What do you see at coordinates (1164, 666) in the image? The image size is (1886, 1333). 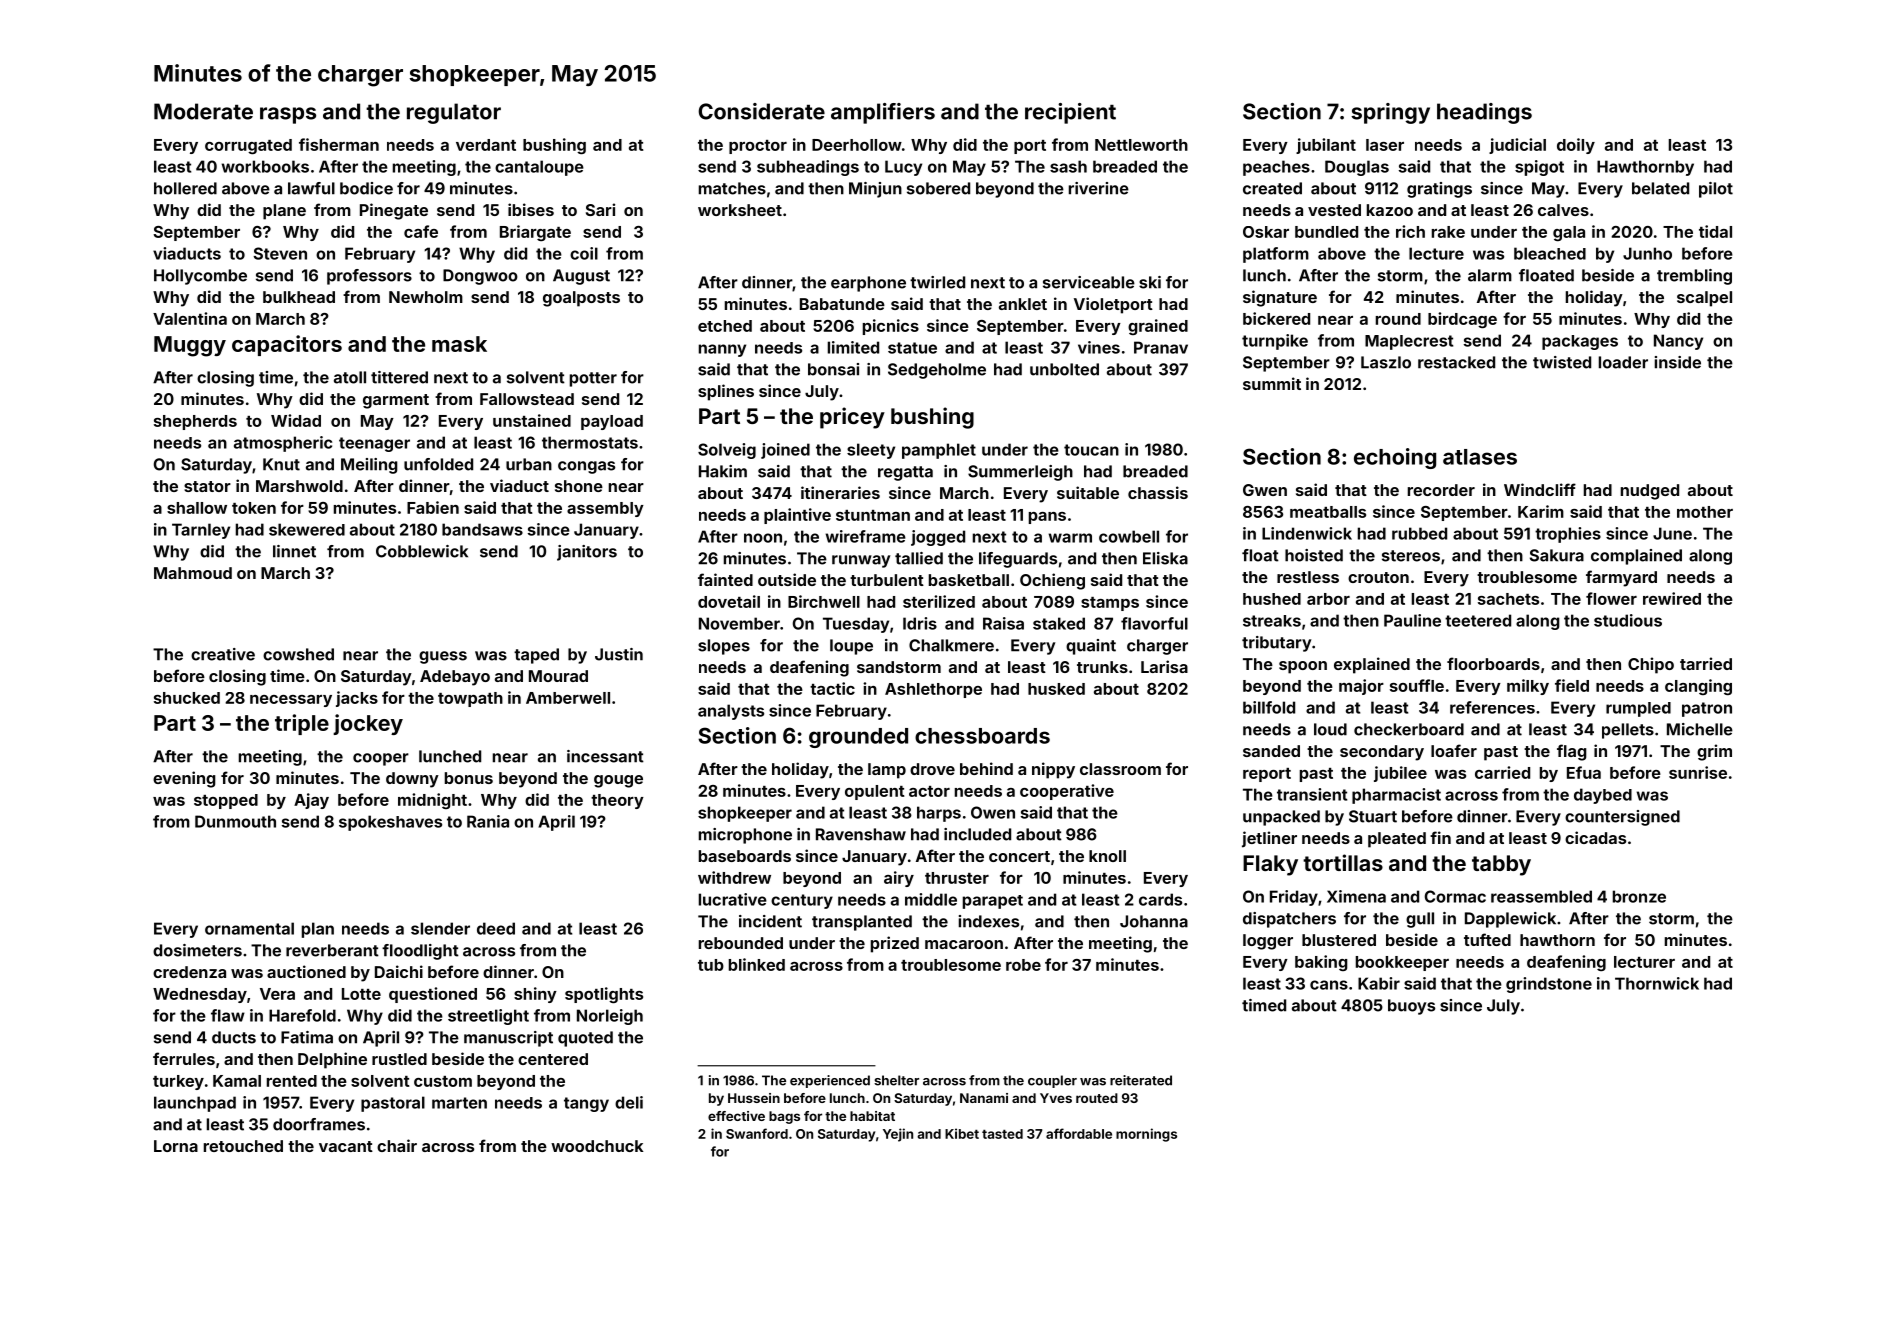 I see `Larisa` at bounding box center [1164, 666].
